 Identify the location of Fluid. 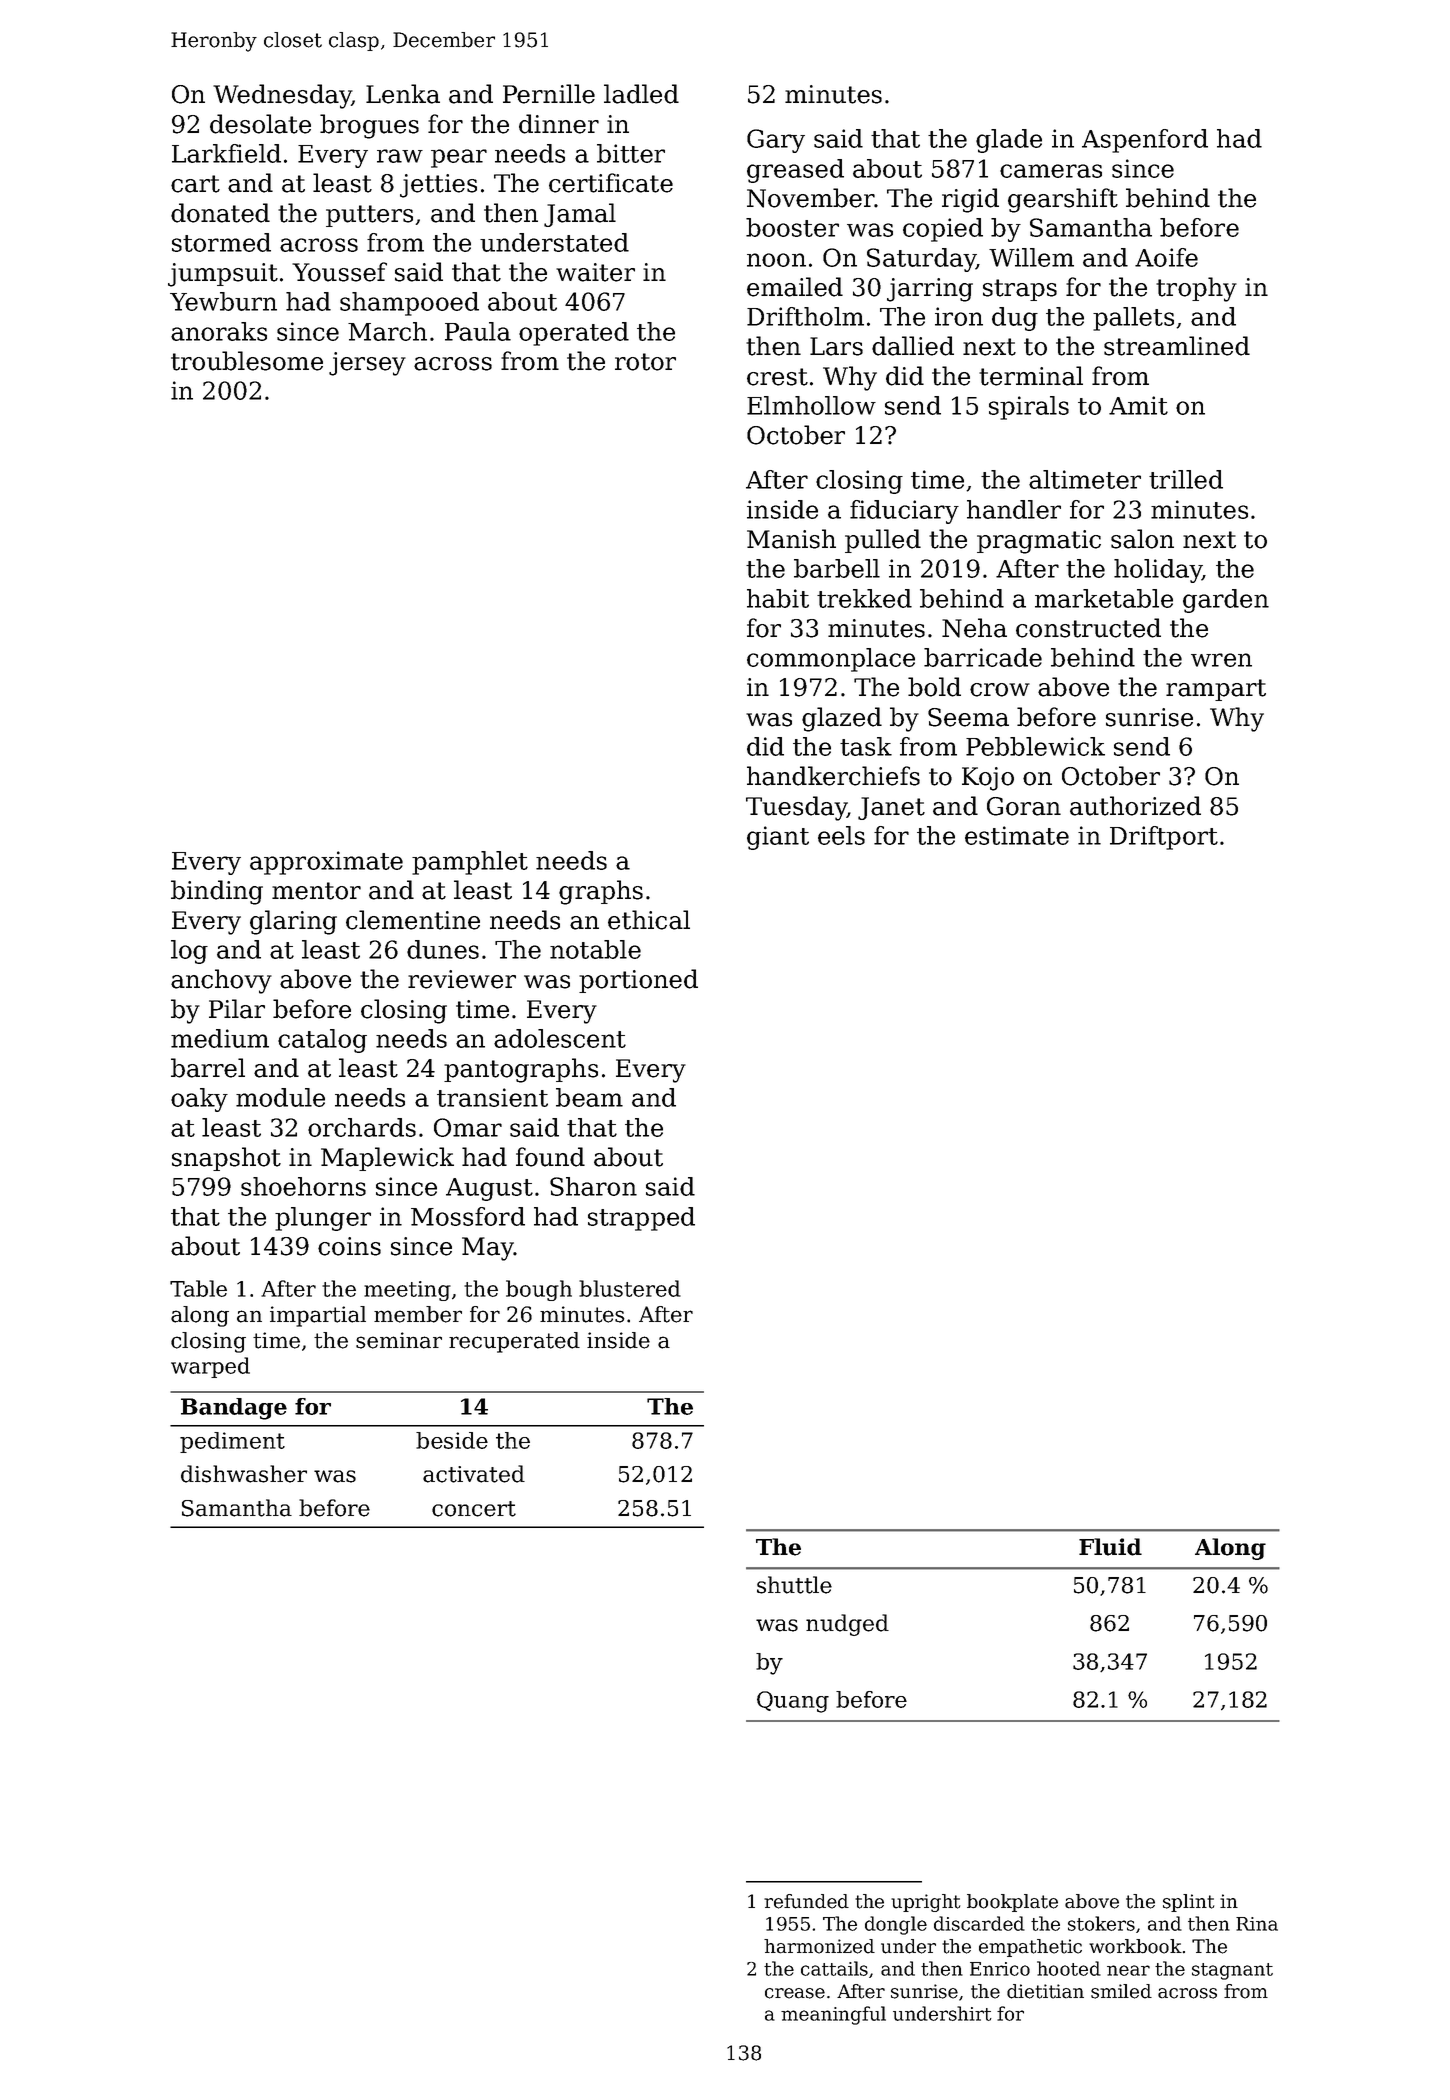
(1110, 1547).
